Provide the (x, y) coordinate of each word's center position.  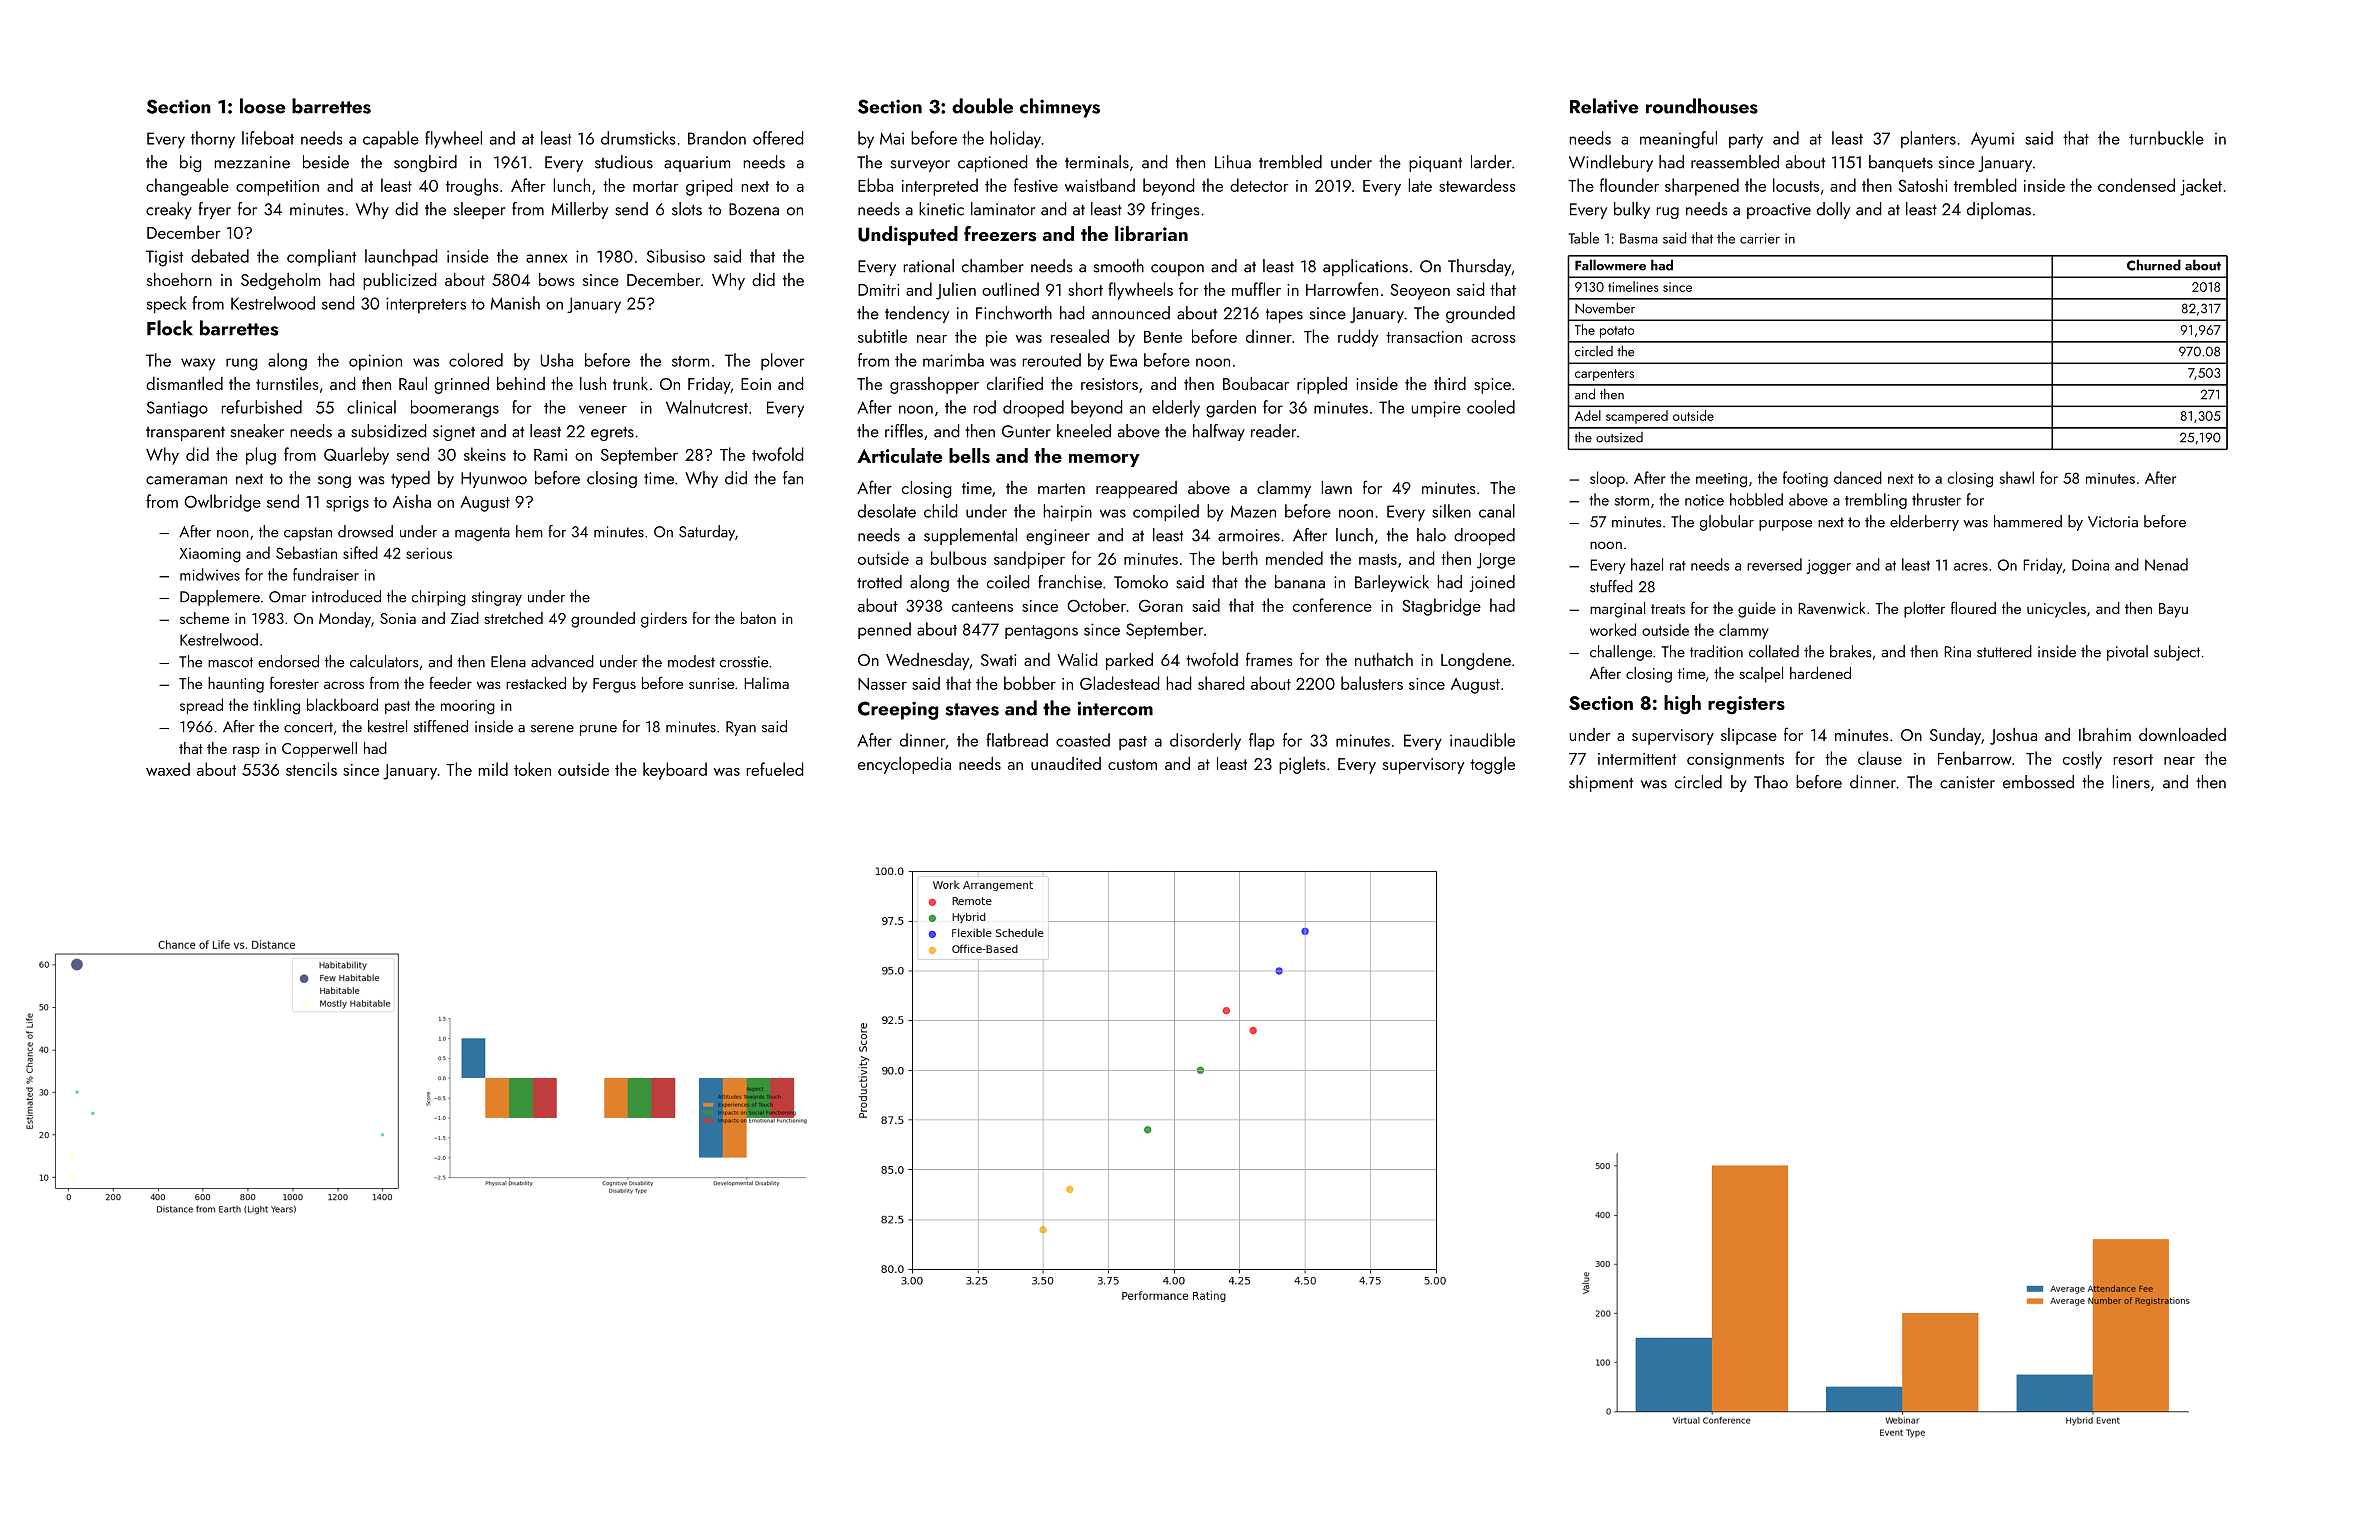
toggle (1492, 765)
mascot (230, 662)
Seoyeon (1420, 291)
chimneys (1060, 108)
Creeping (898, 710)
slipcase (1749, 736)
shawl (2017, 477)
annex (546, 258)
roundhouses (1702, 106)
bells (969, 455)
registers (1746, 705)
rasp (246, 752)
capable (391, 139)
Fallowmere (1610, 265)
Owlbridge (222, 503)
